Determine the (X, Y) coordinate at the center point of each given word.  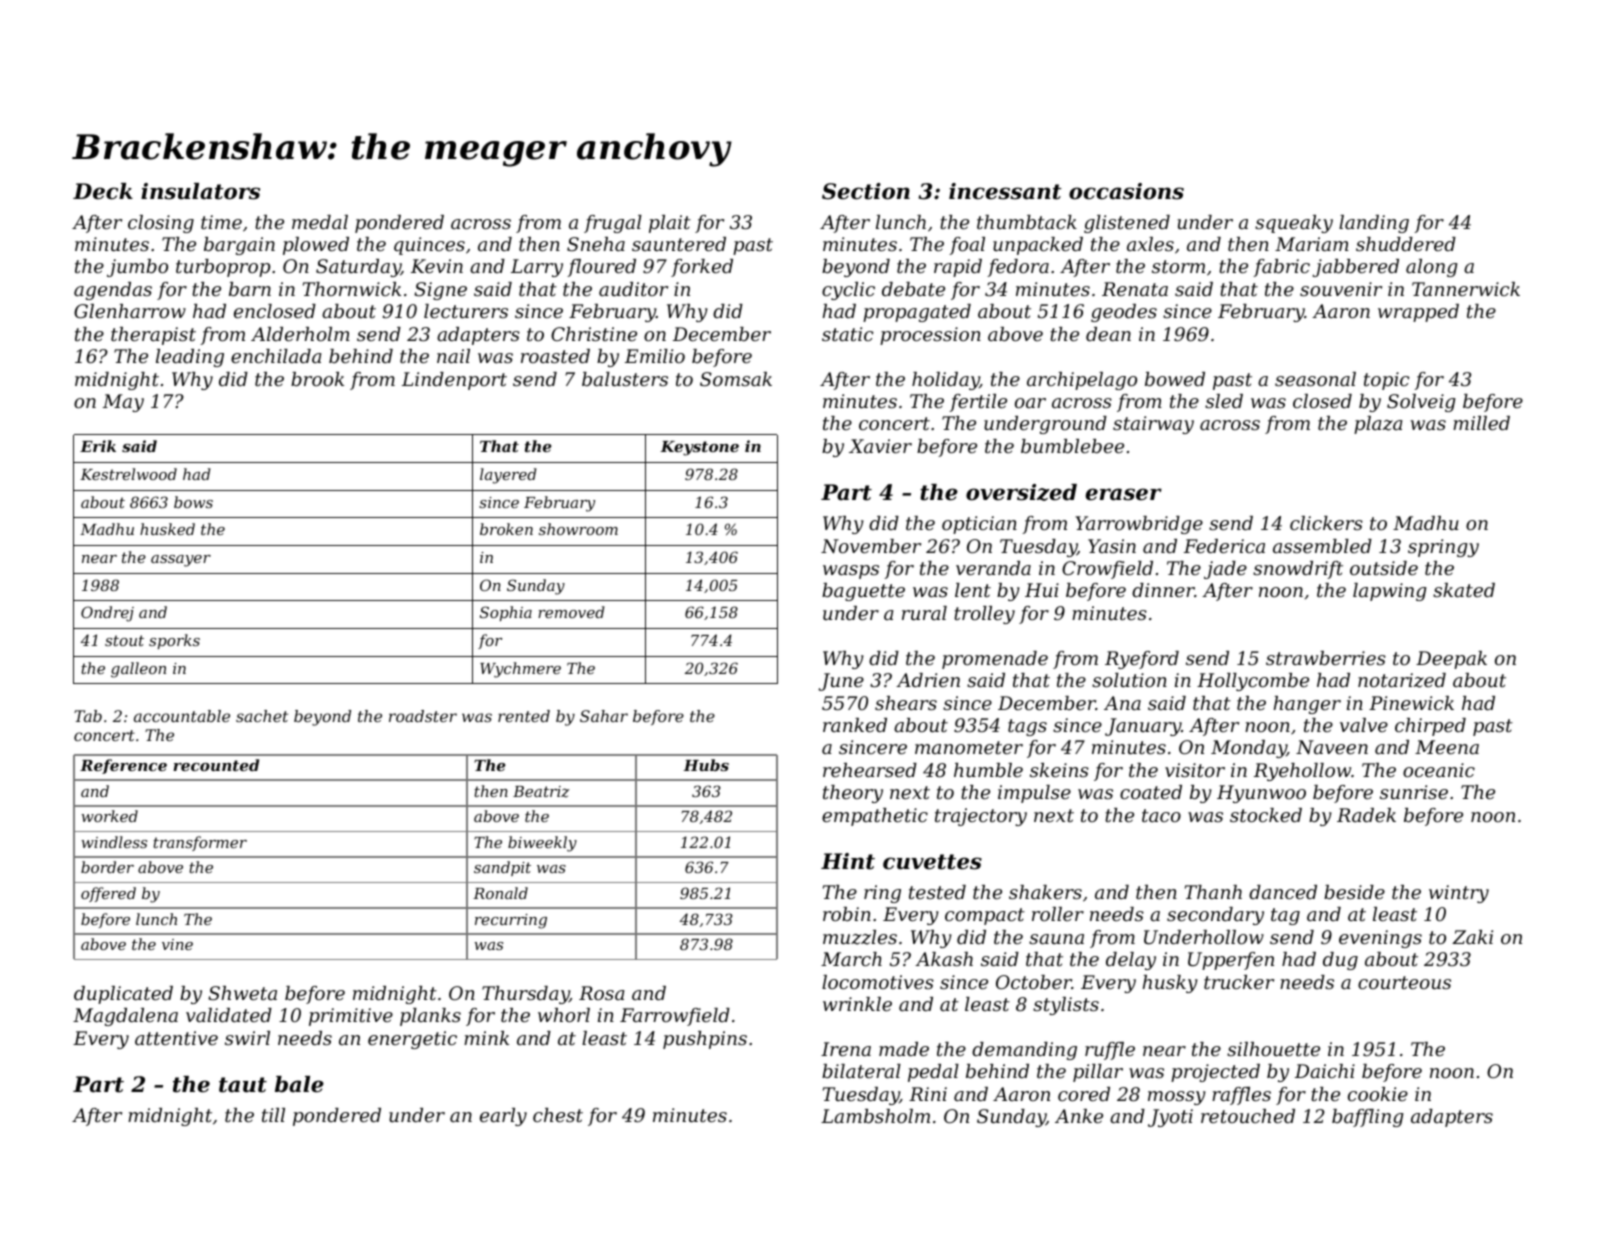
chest (558, 1115)
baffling (1368, 1118)
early (503, 1117)
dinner (1163, 590)
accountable (182, 716)
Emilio (655, 356)
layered (508, 476)
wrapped (1418, 313)
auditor (633, 289)
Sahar (604, 716)
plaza (1378, 425)
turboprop (223, 268)
